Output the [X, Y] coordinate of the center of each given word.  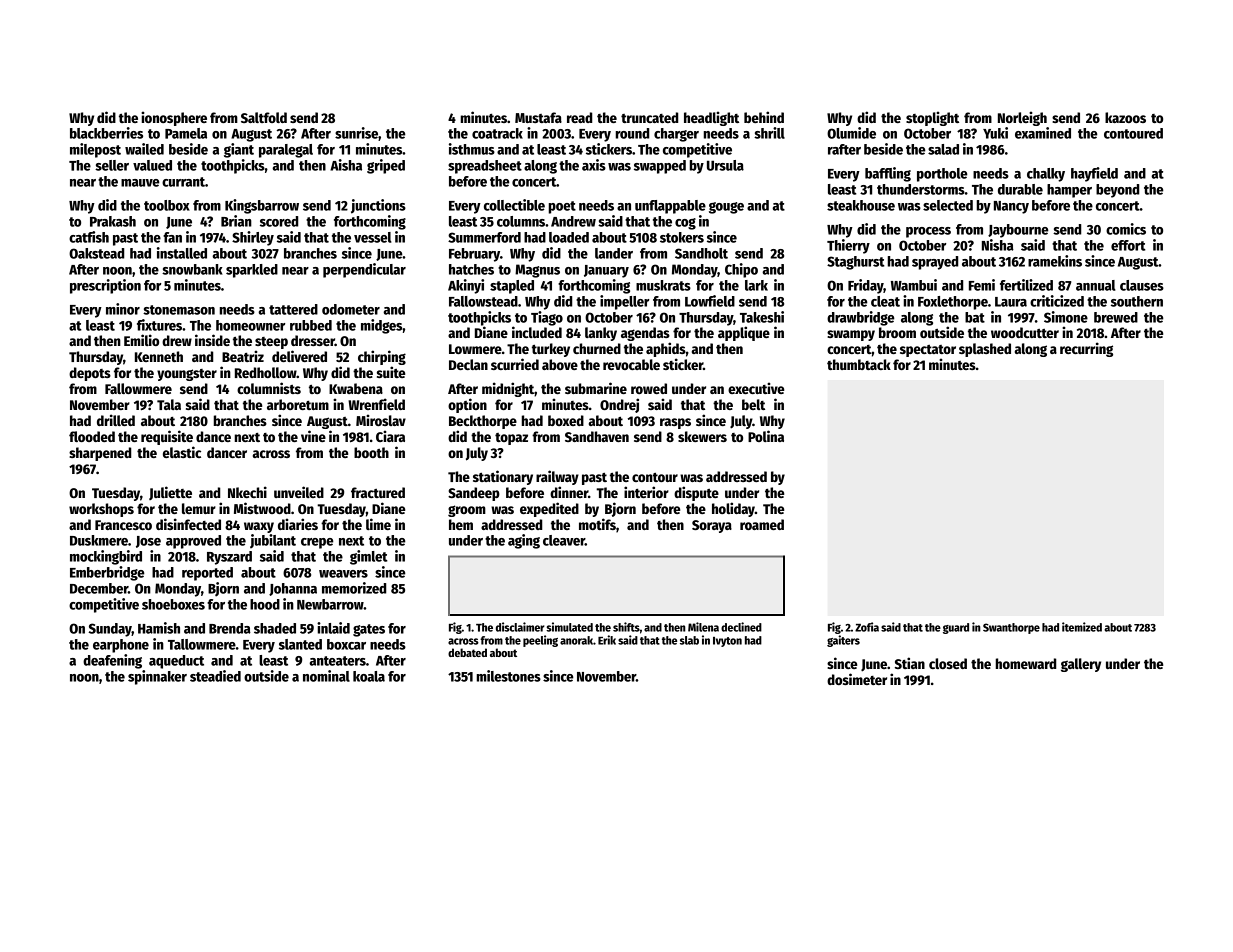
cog [685, 224]
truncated [649, 117]
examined [1043, 133]
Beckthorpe [483, 422]
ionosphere [174, 118]
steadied [215, 676]
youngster [187, 375]
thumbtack [859, 364]
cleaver [564, 540]
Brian [236, 221]
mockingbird [106, 557]
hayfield [1094, 174]
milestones [508, 676]
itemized [1082, 627]
